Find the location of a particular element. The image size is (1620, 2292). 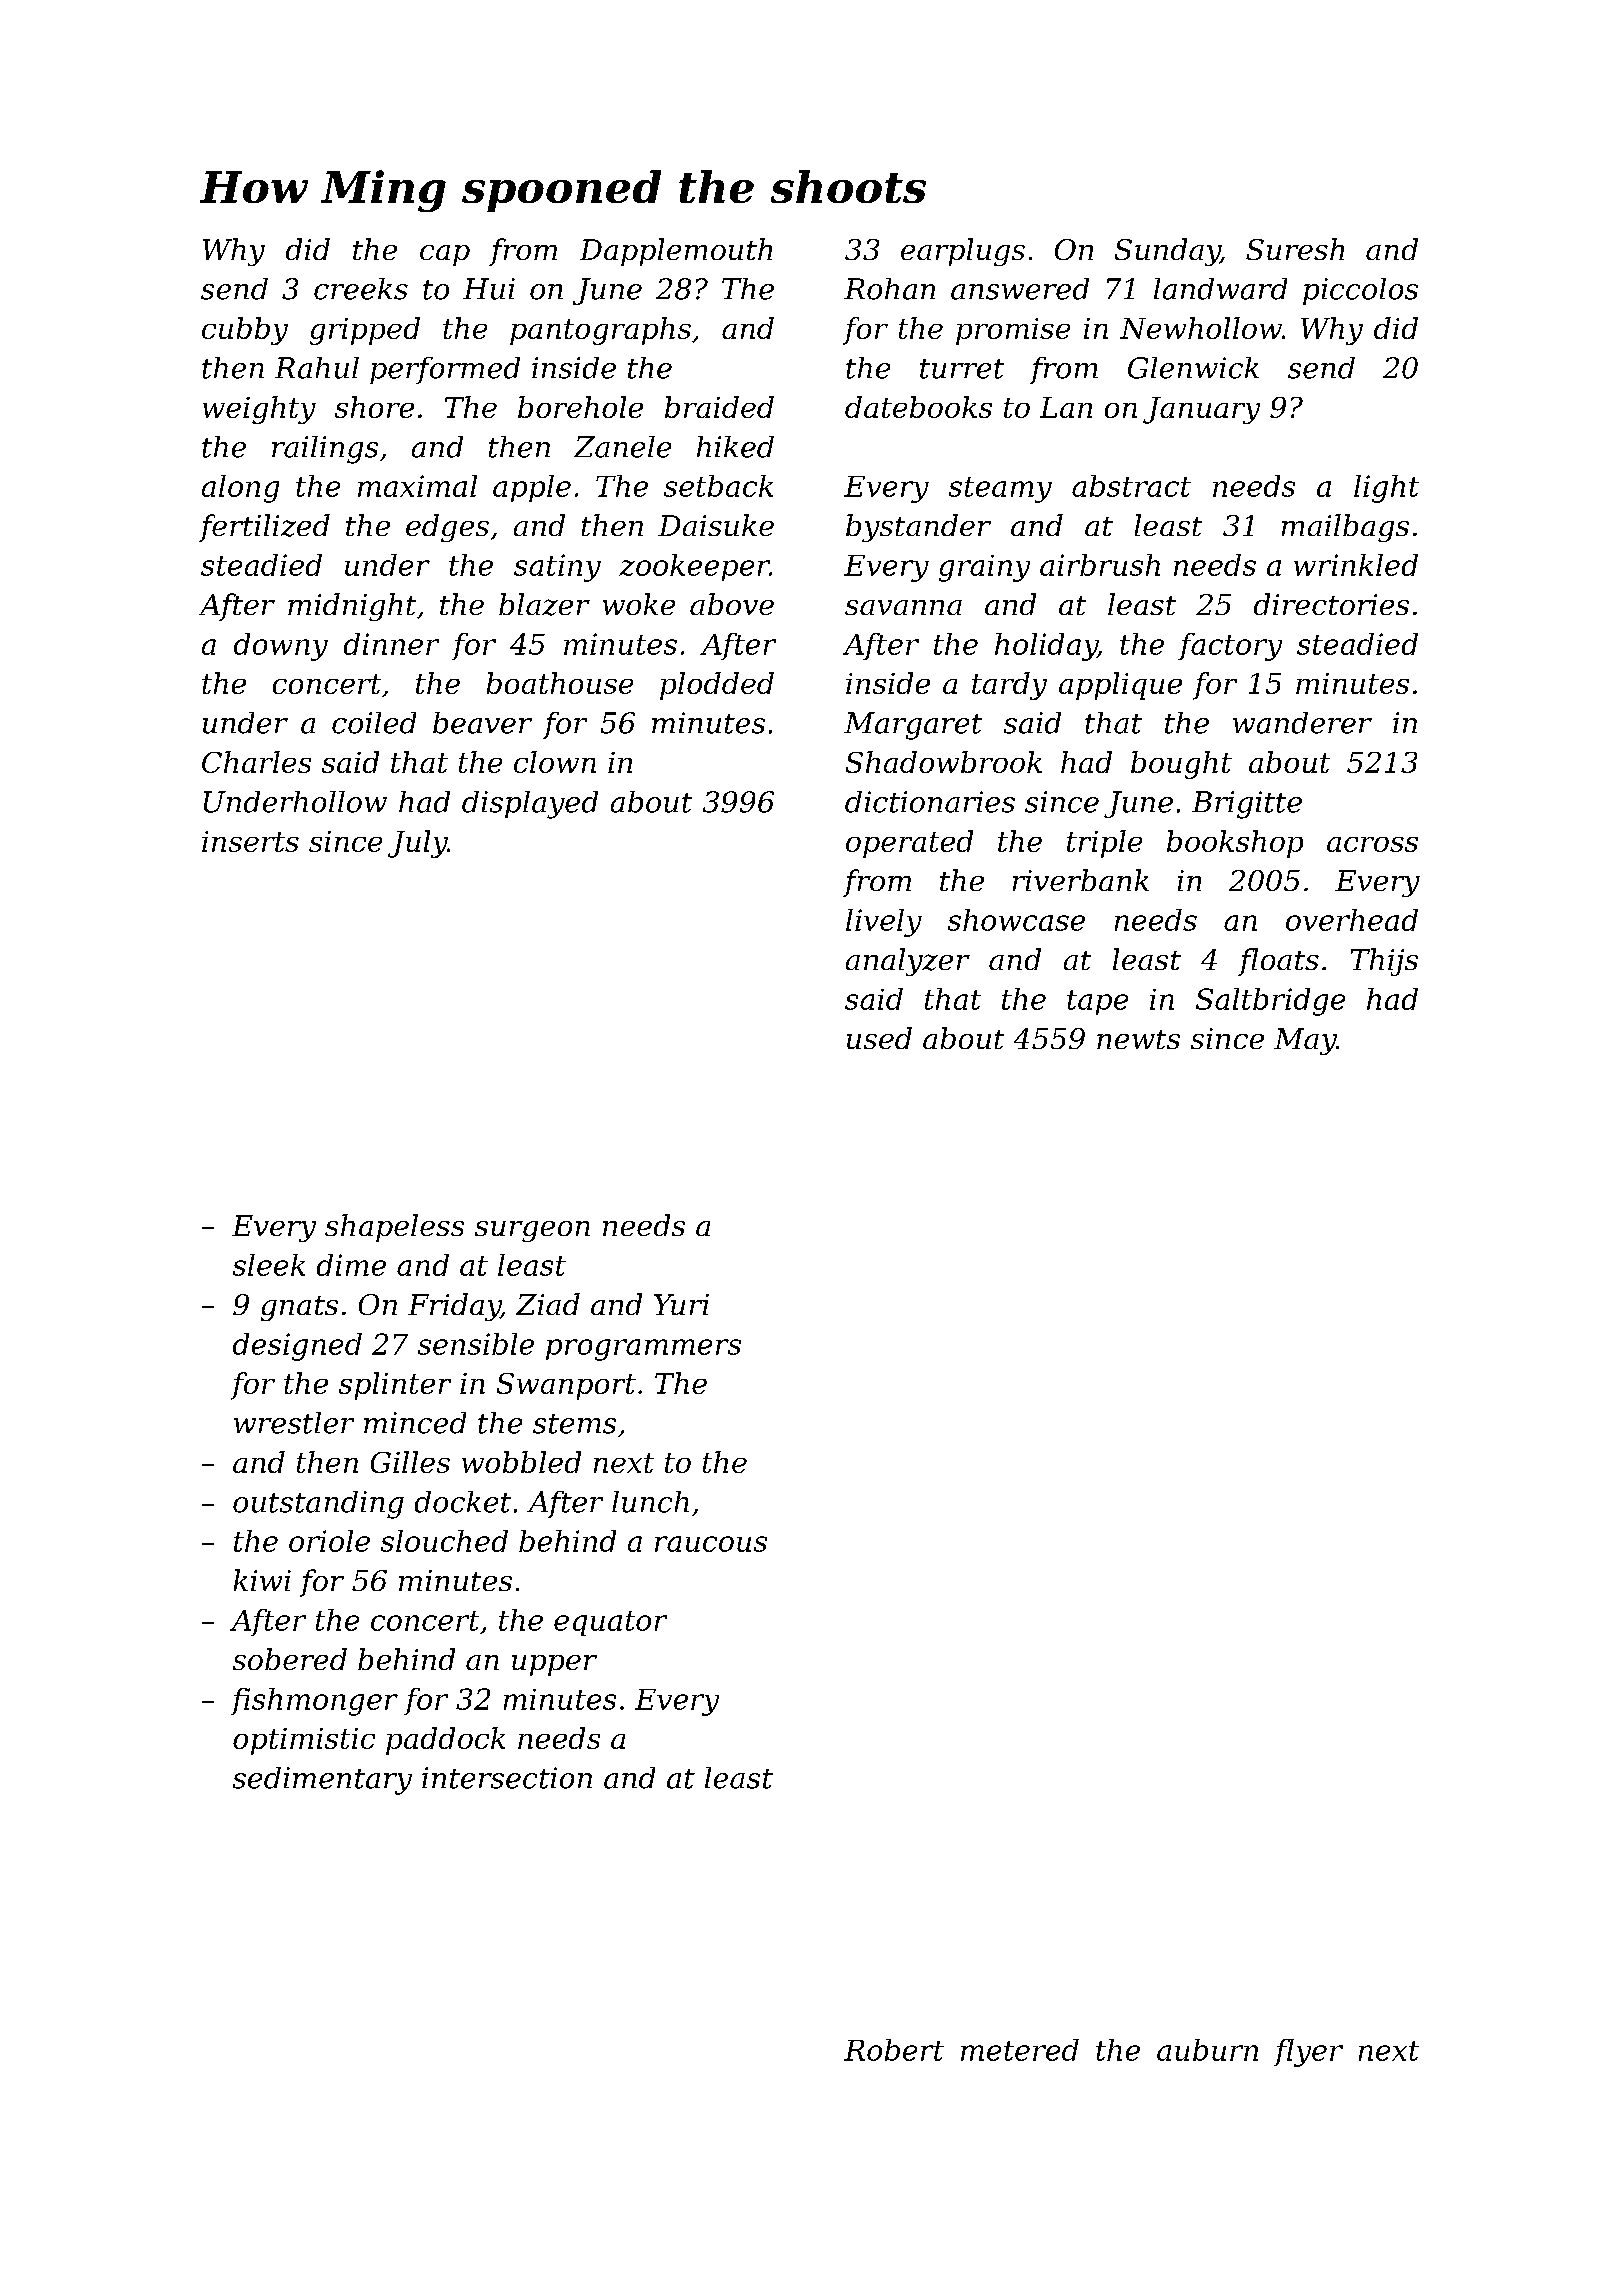

Rahul is located at coordinates (317, 368).
